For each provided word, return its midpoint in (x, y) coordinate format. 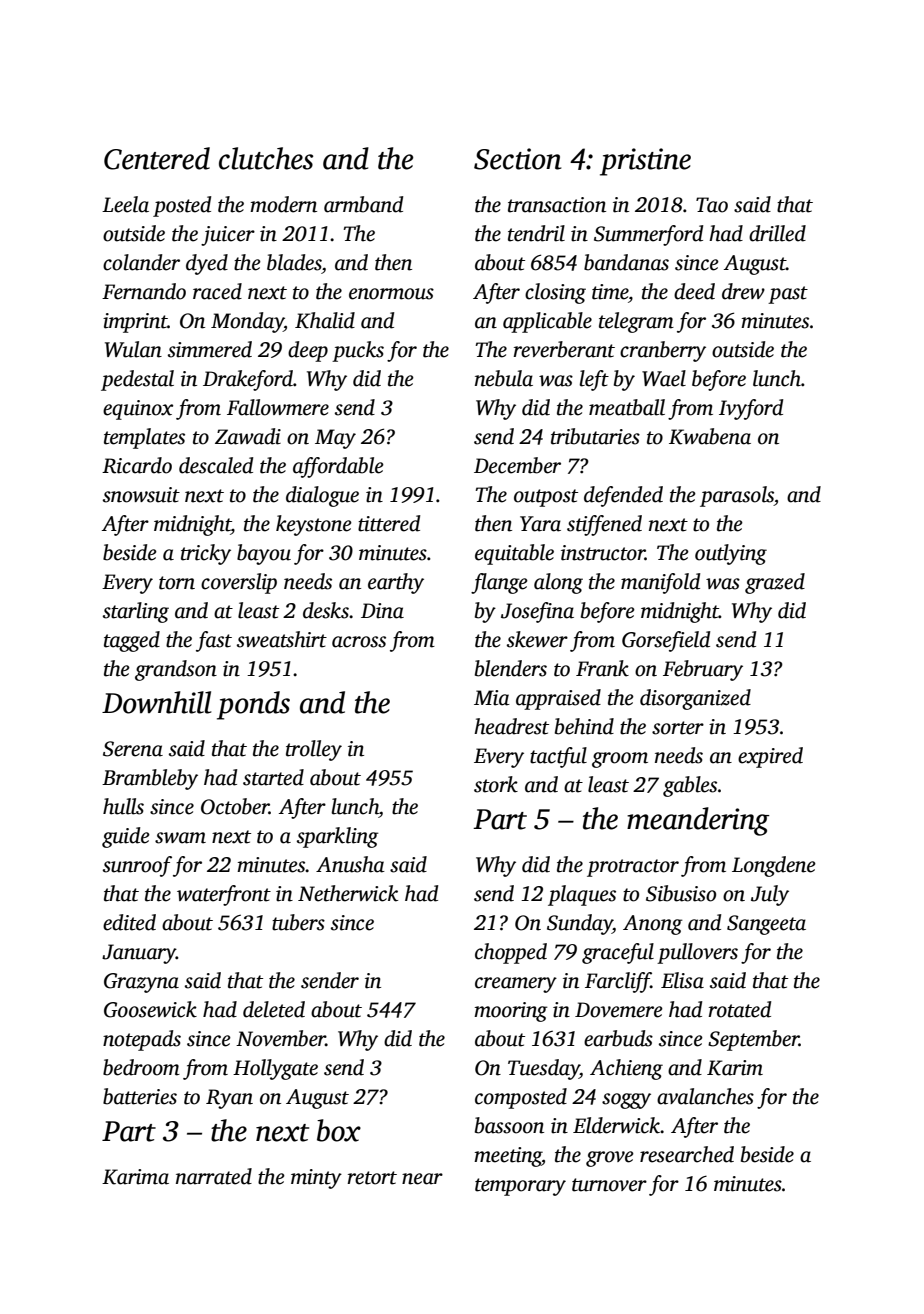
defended (623, 496)
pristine (645, 162)
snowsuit (141, 495)
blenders (511, 668)
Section (517, 159)
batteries (140, 1096)
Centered (157, 158)
